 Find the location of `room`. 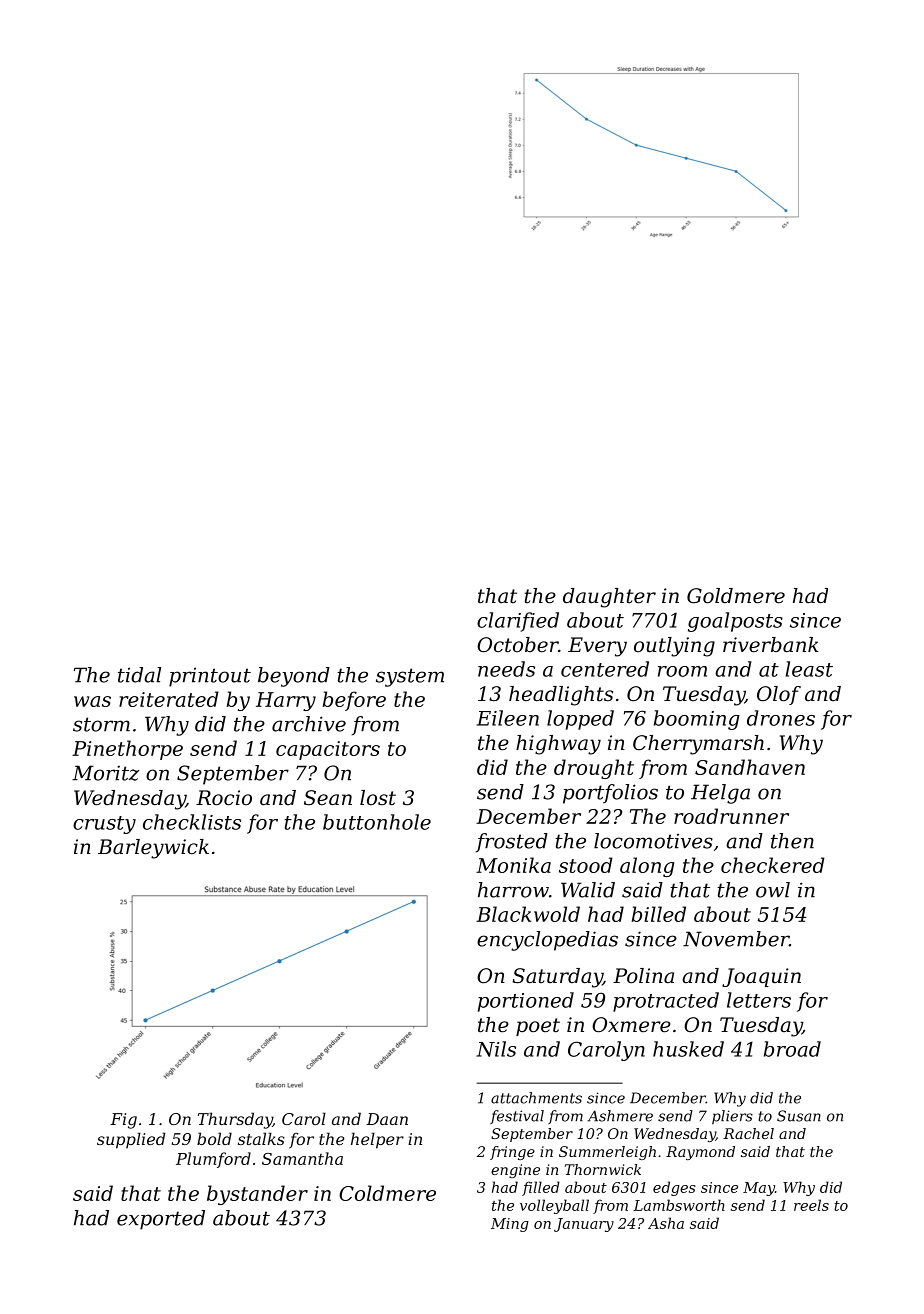

room is located at coordinates (682, 671).
